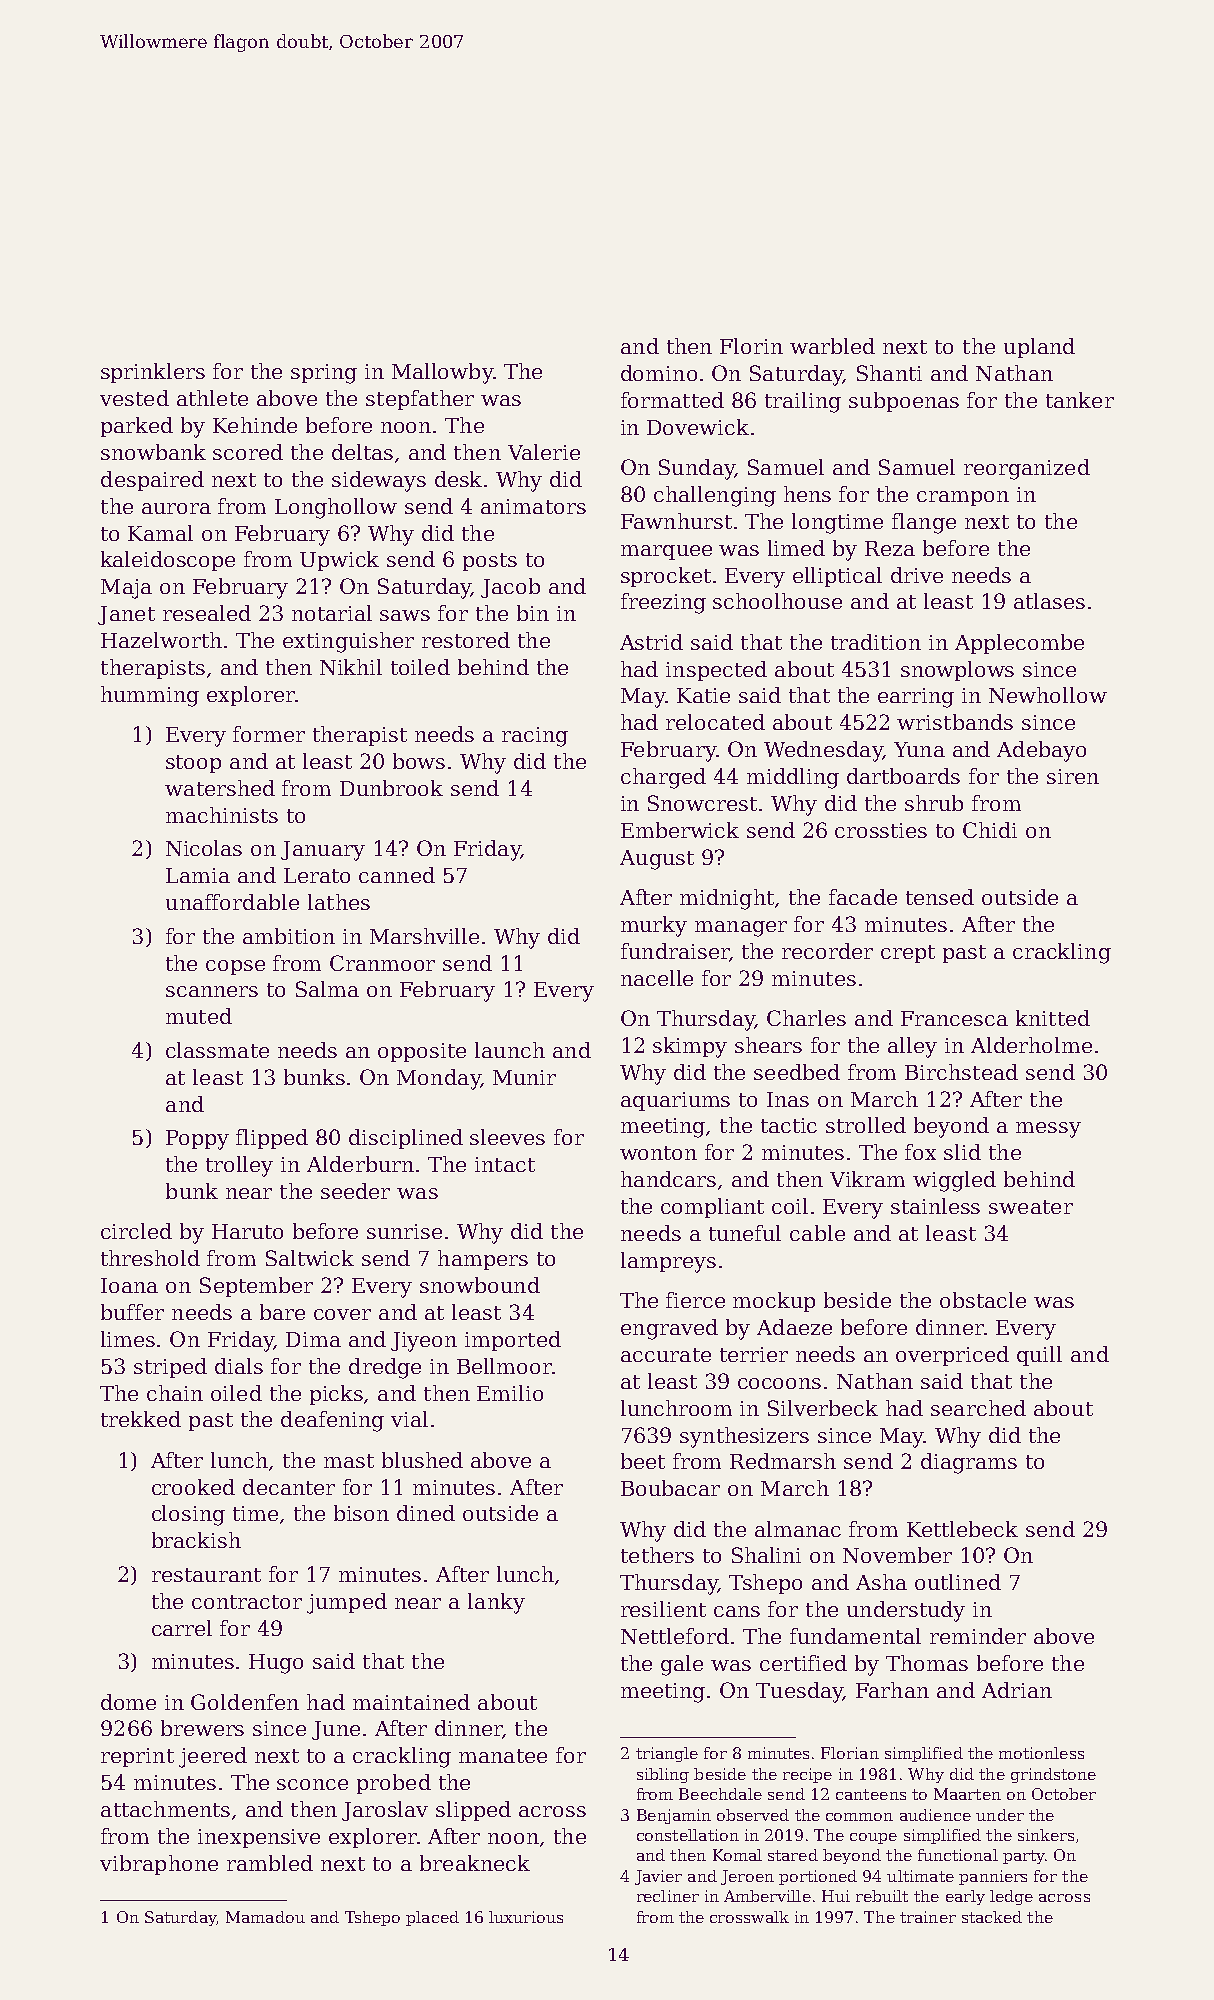 This image has height=2000, width=1214. Describe the element at coordinates (832, 346) in the image. I see `warbled` at that location.
